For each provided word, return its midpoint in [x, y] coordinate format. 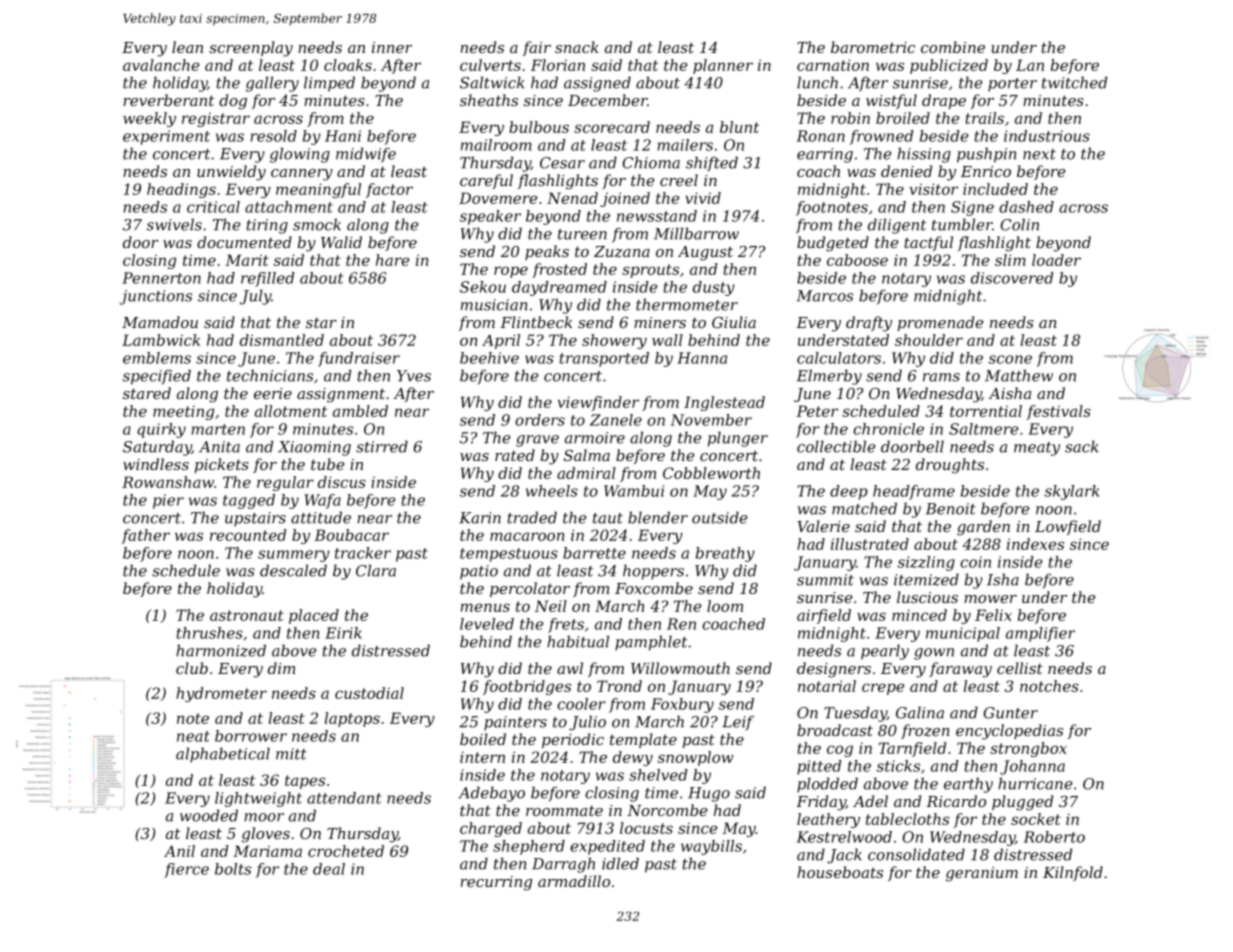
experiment [166, 137]
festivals [1058, 412]
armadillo [574, 881]
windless [156, 464]
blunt [739, 127]
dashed [1026, 207]
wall [667, 340]
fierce [186, 870]
